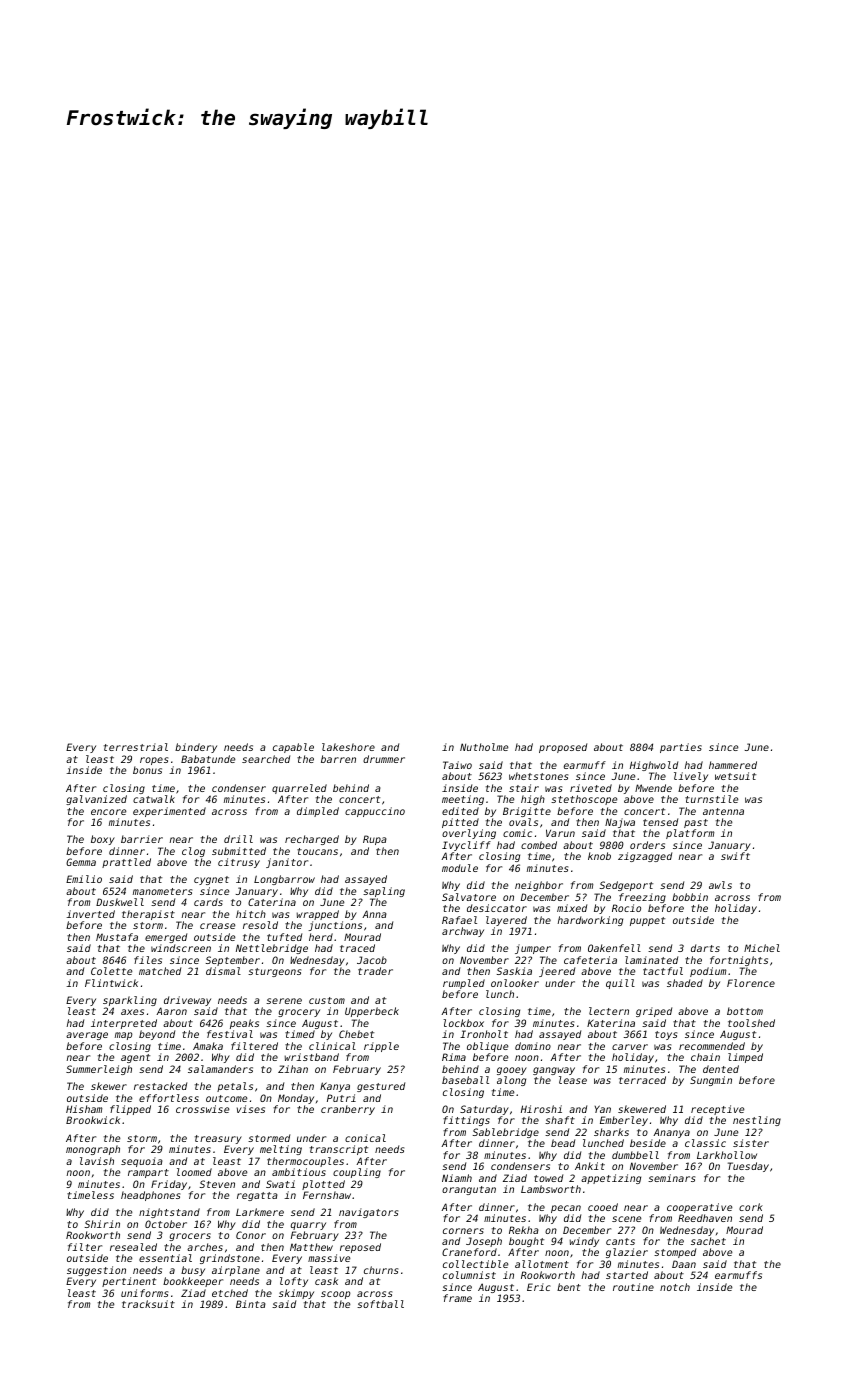 The width and height of the image is (849, 1400). I want to click on sapling, so click(384, 892).
